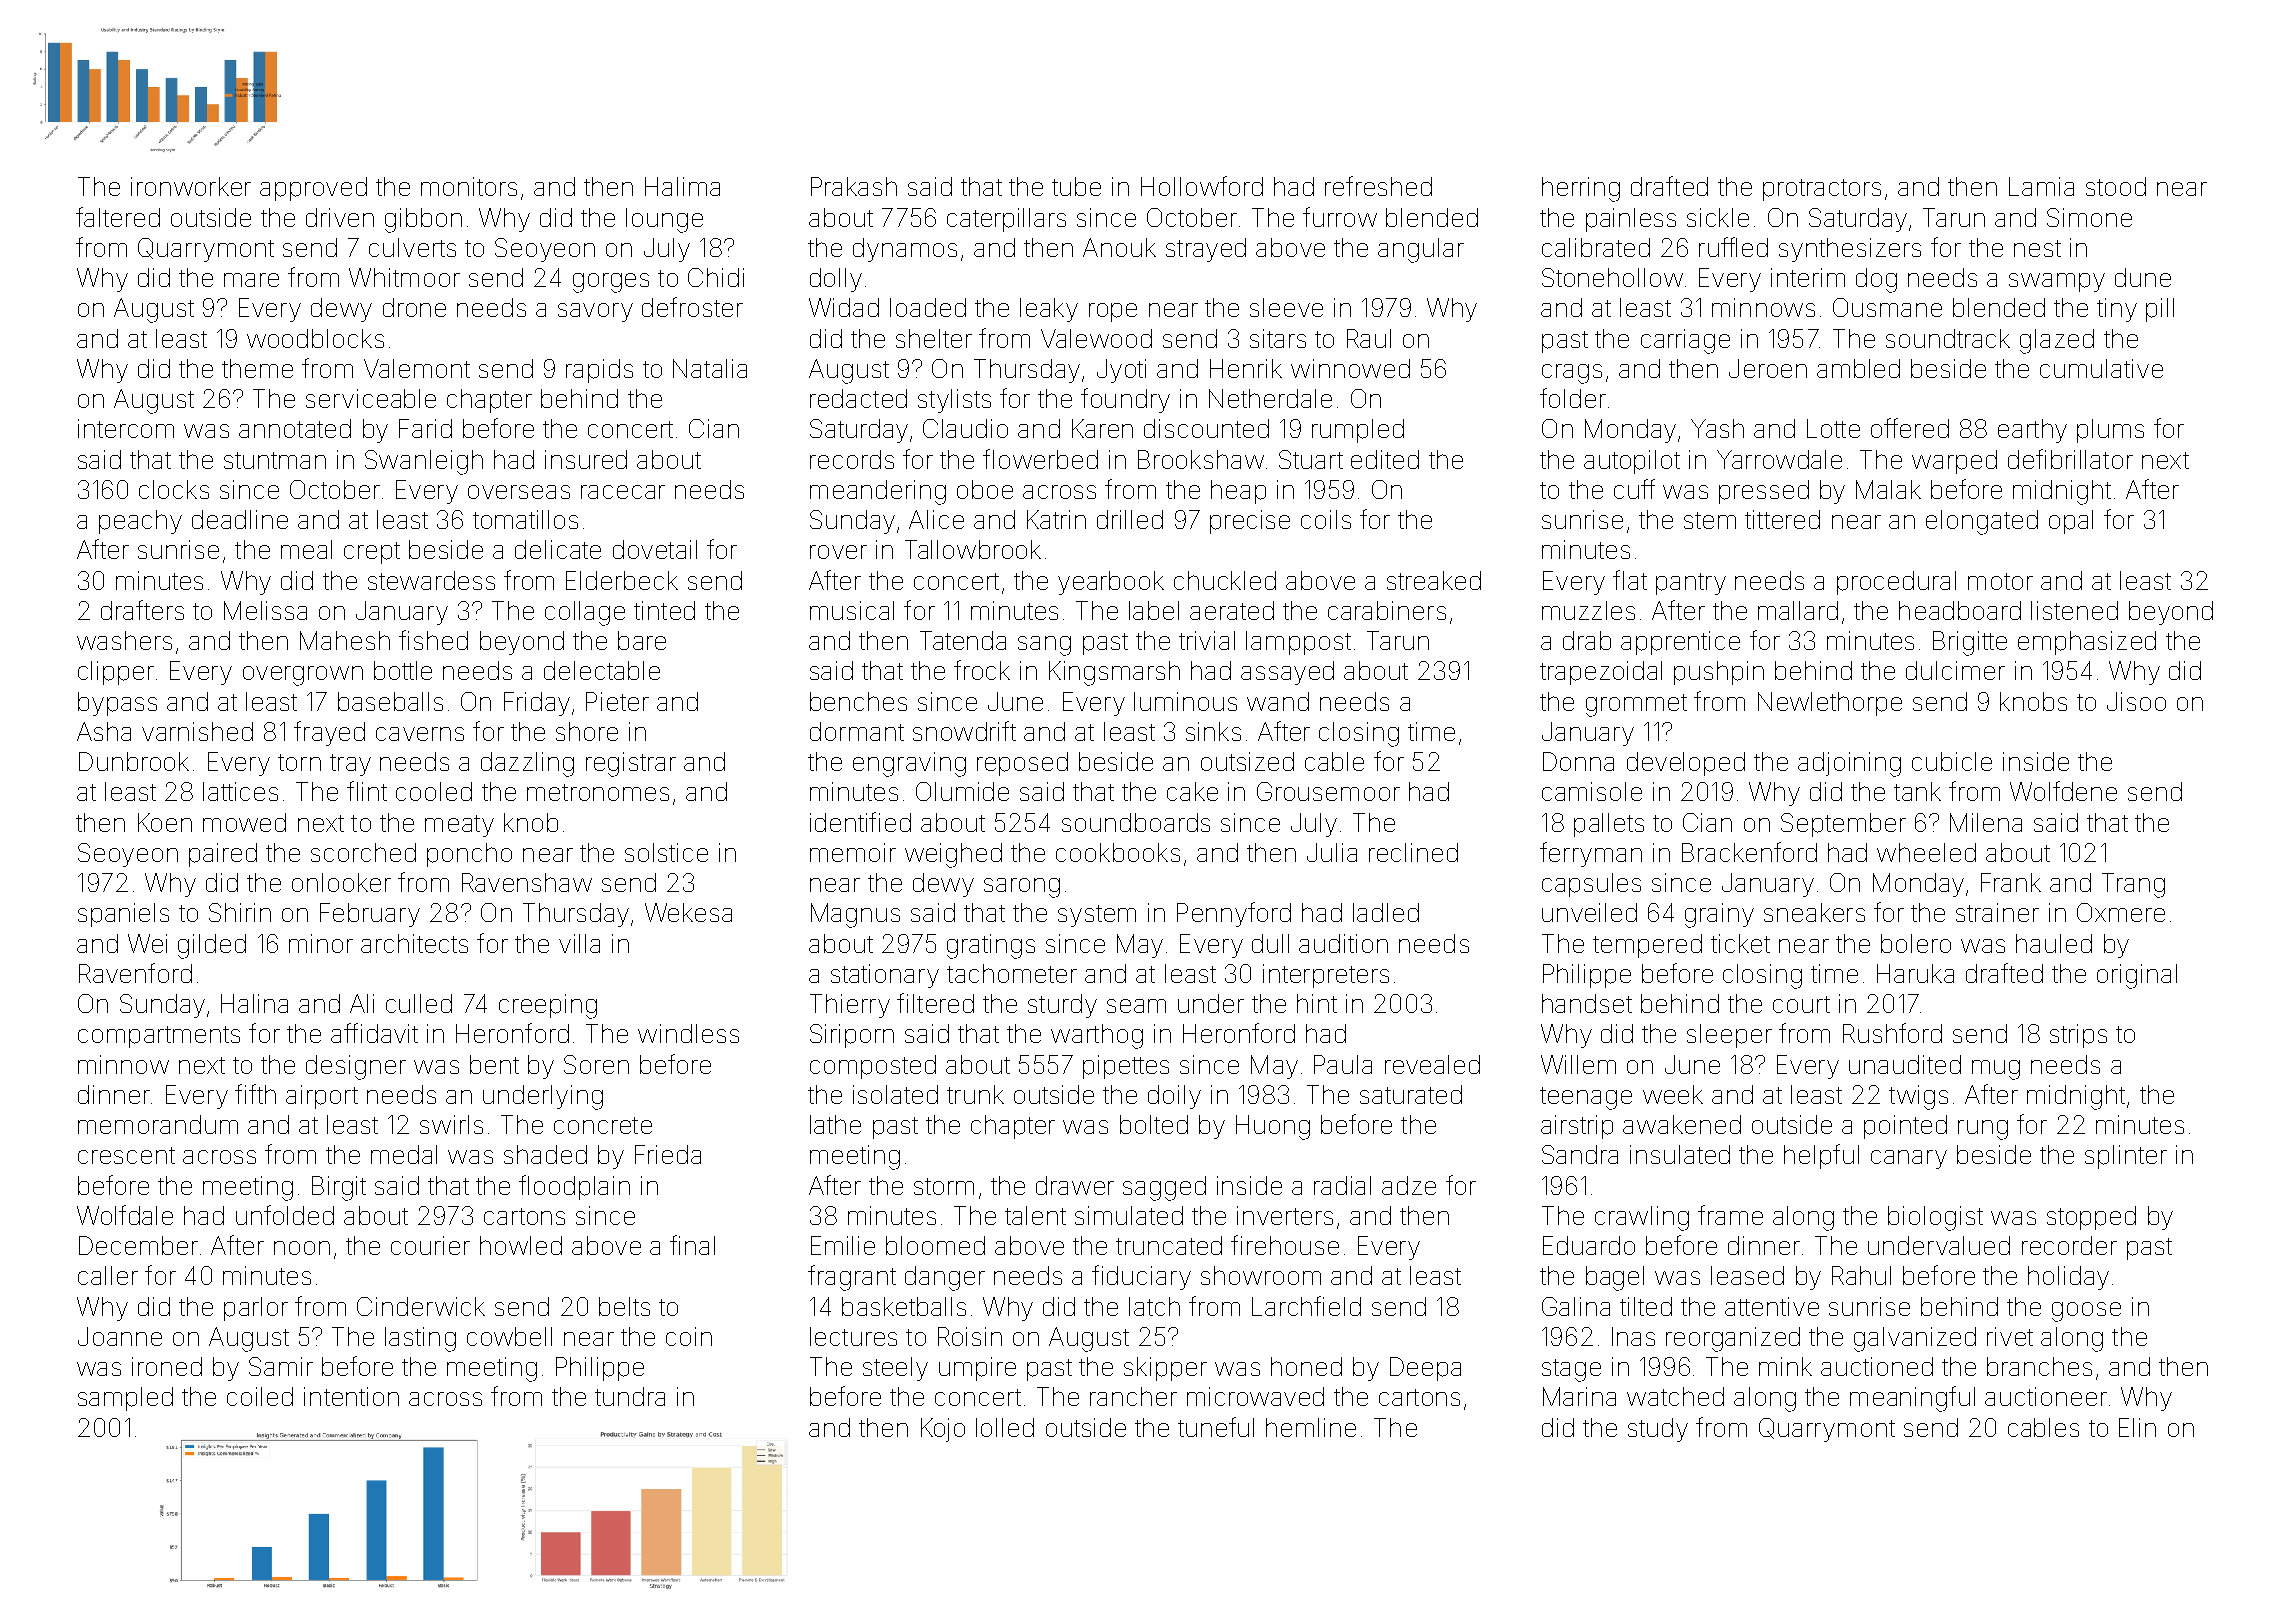 This screenshot has height=1620, width=2292. What do you see at coordinates (2117, 310) in the screenshot?
I see `tiny` at bounding box center [2117, 310].
